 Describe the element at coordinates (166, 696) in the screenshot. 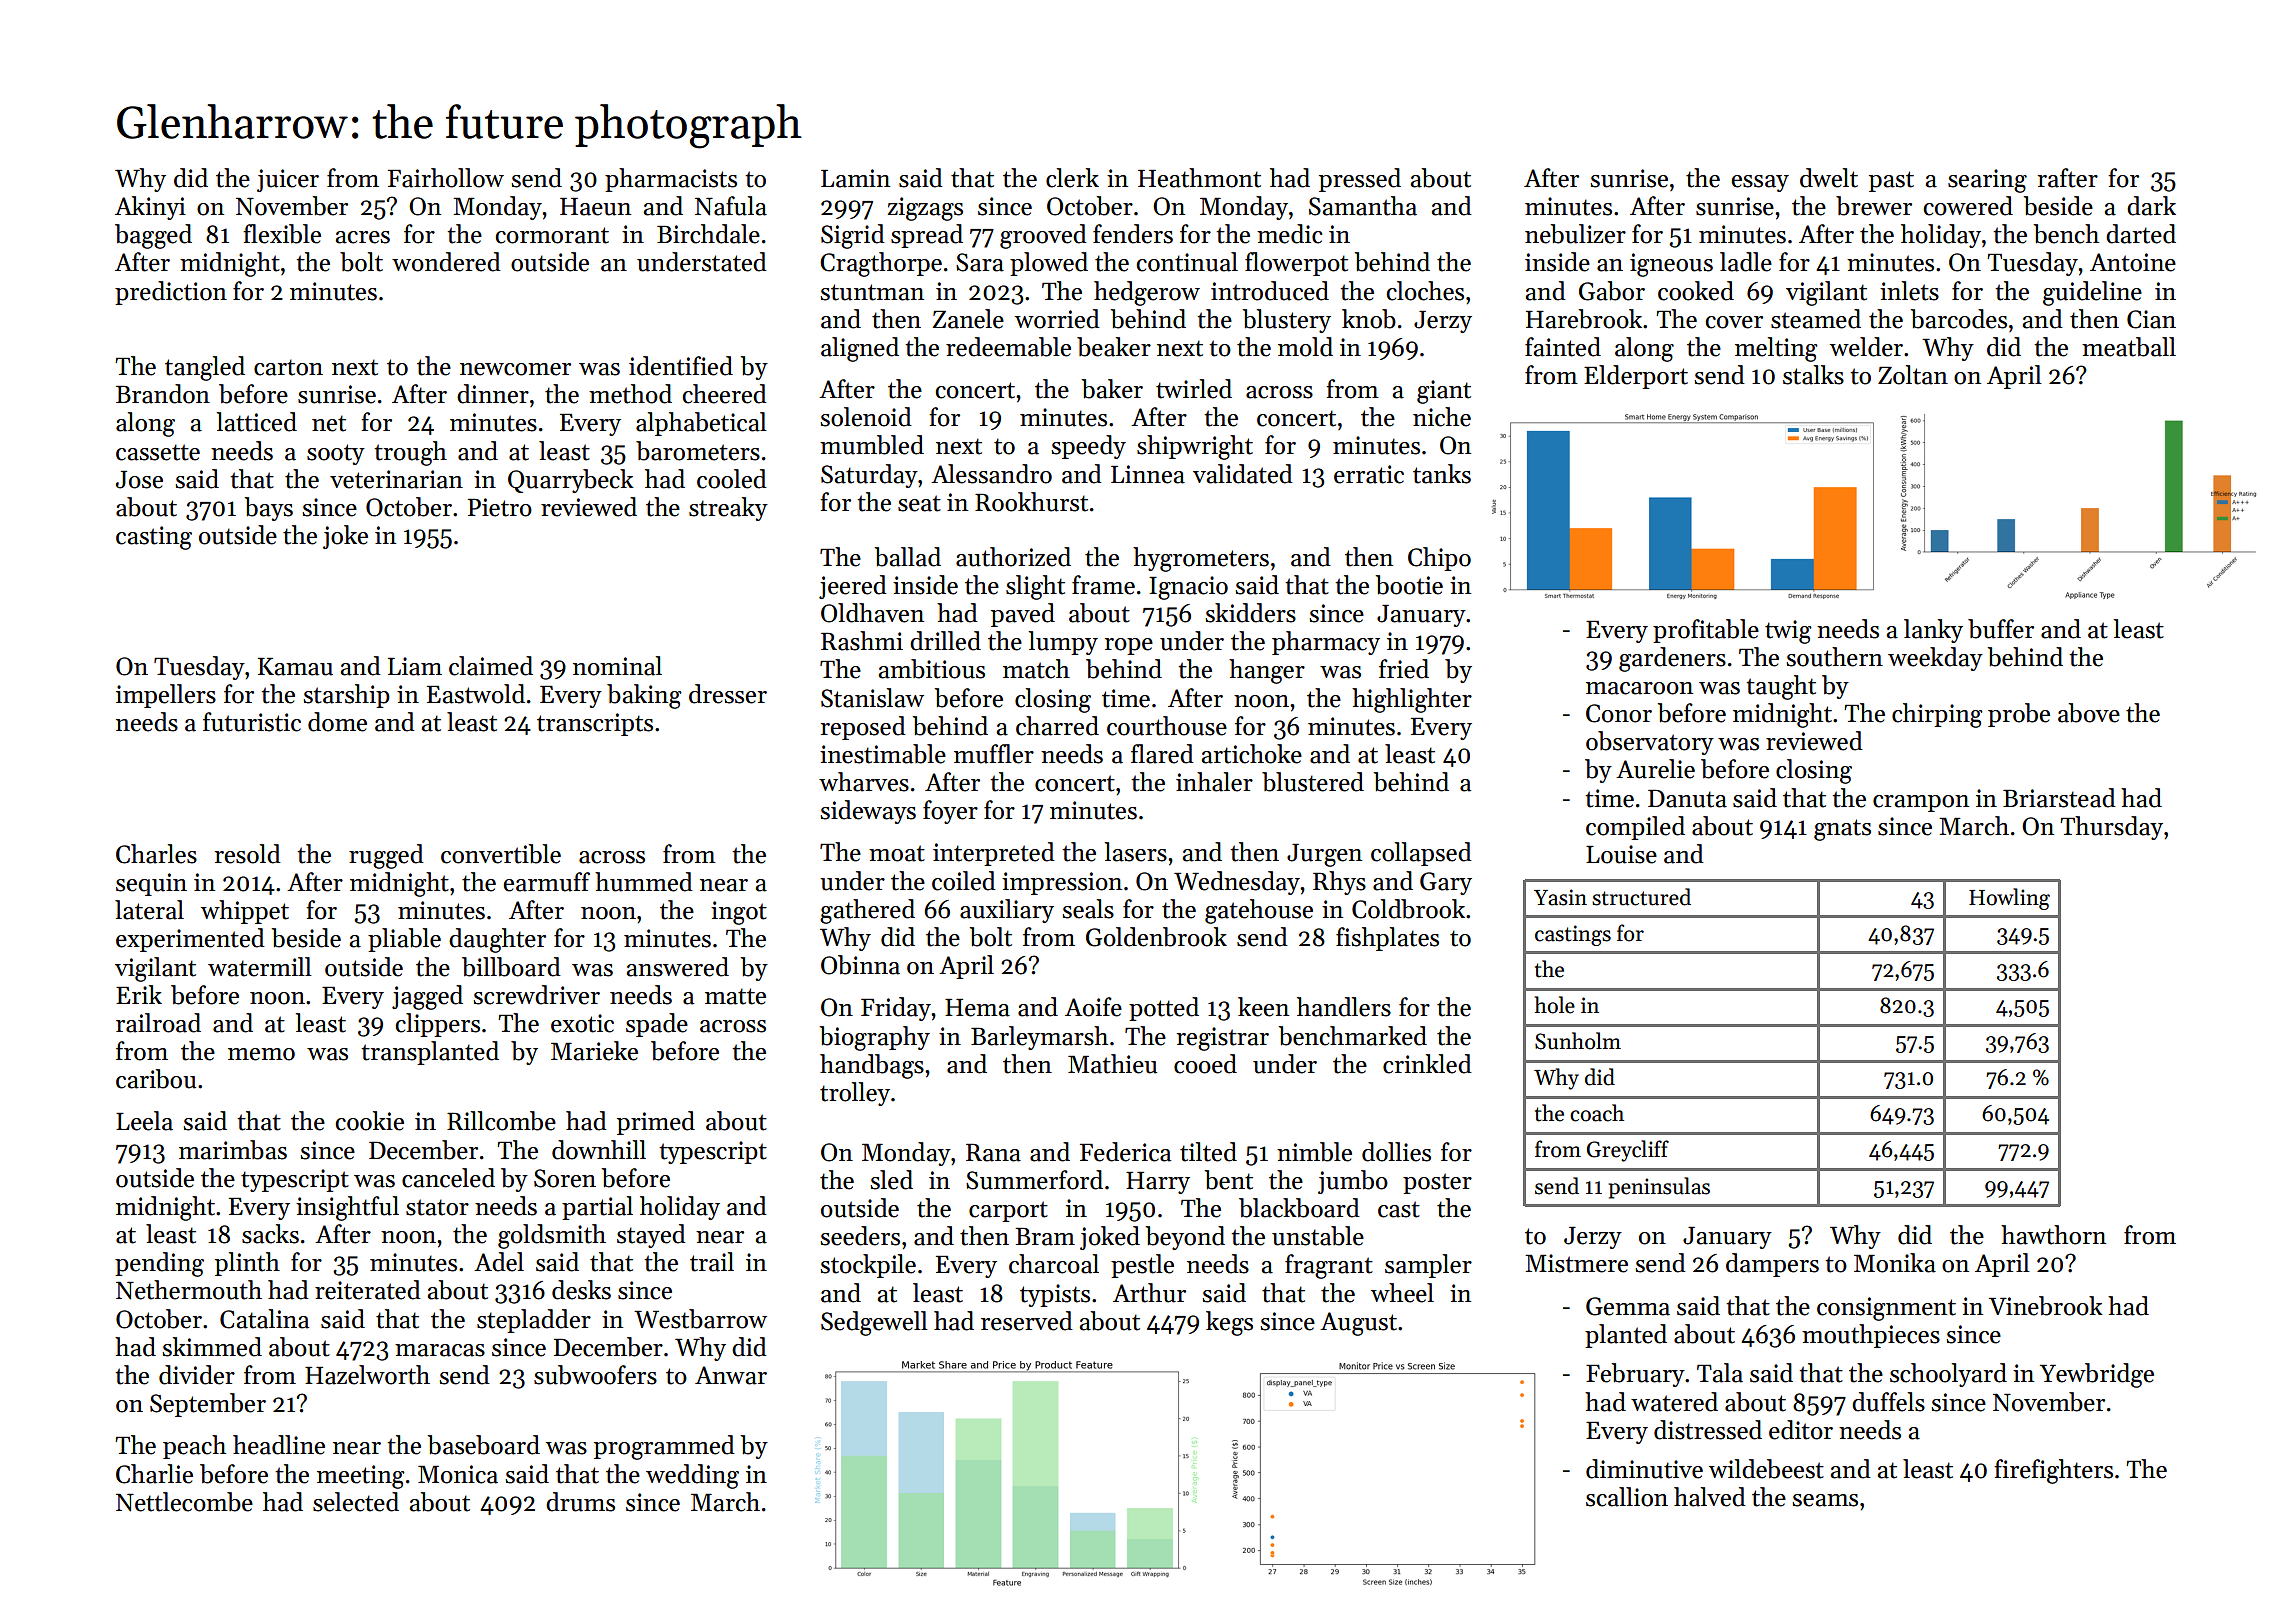

I see `impellers` at that location.
